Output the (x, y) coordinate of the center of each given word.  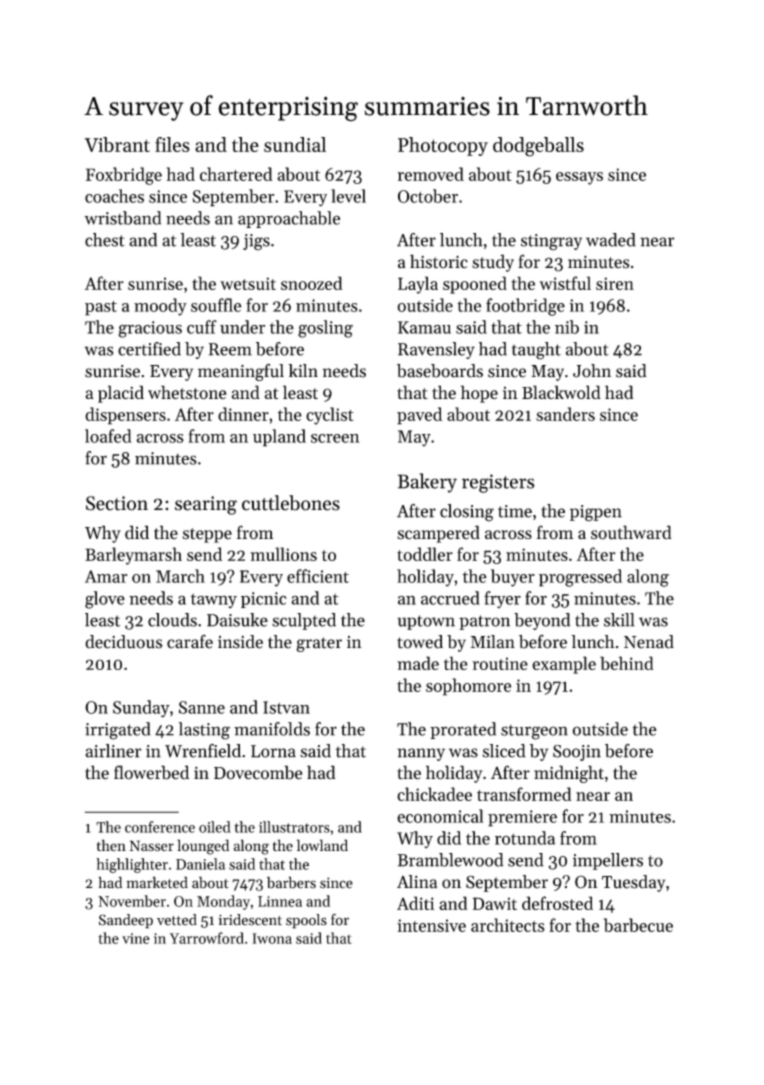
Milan (493, 642)
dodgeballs (538, 147)
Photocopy (443, 146)
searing (206, 505)
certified (149, 349)
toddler (425, 554)
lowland (322, 845)
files (172, 144)
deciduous (123, 642)
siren (615, 283)
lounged (203, 847)
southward (631, 532)
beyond (542, 621)
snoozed (311, 283)
